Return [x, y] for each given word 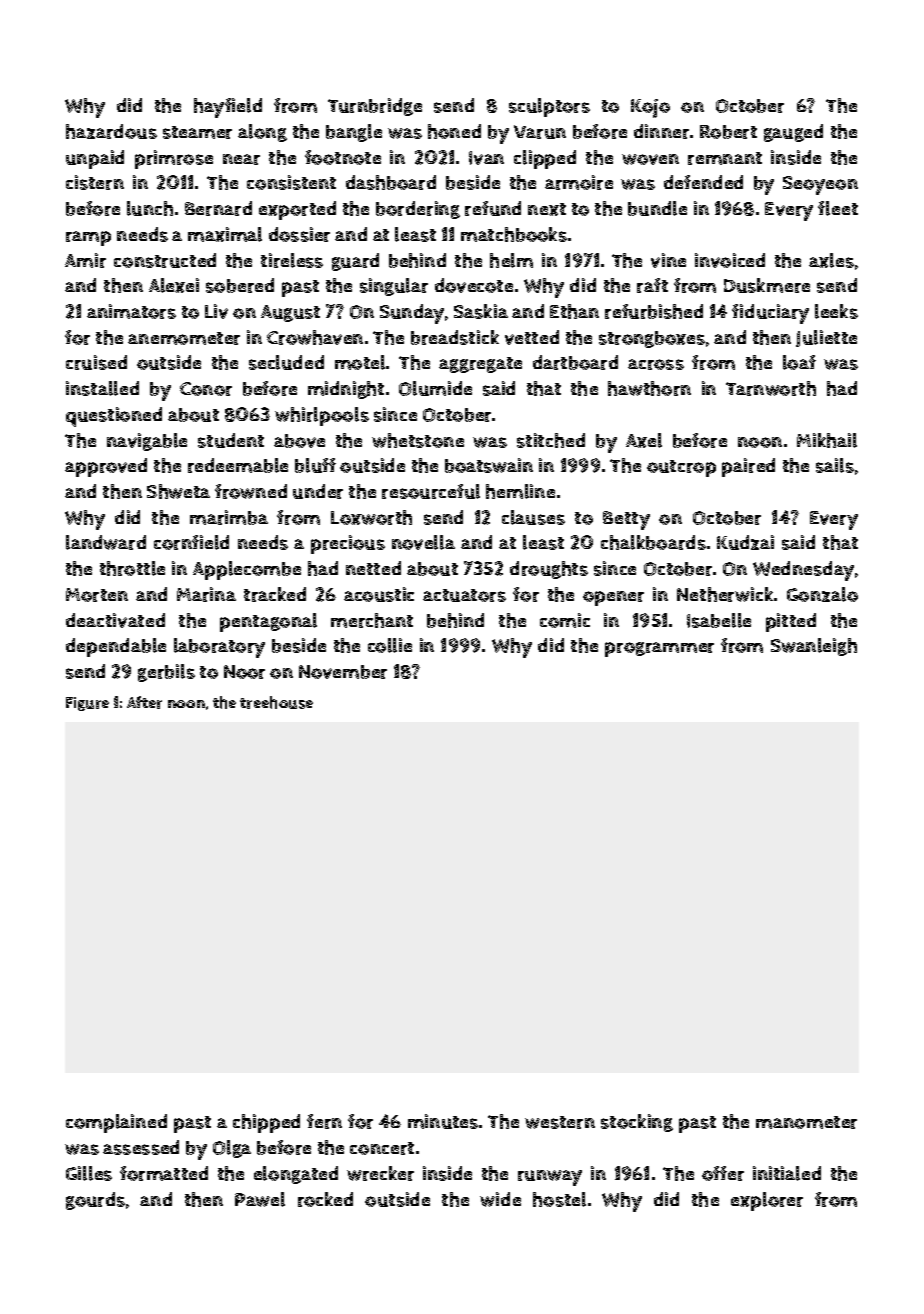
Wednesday [803, 571]
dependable [116, 647]
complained [116, 1123]
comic [565, 620]
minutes [443, 1121]
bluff [315, 465]
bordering [418, 210]
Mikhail [827, 440]
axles [831, 260]
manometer [806, 1122]
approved [106, 467]
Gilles [89, 1173]
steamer [197, 132]
